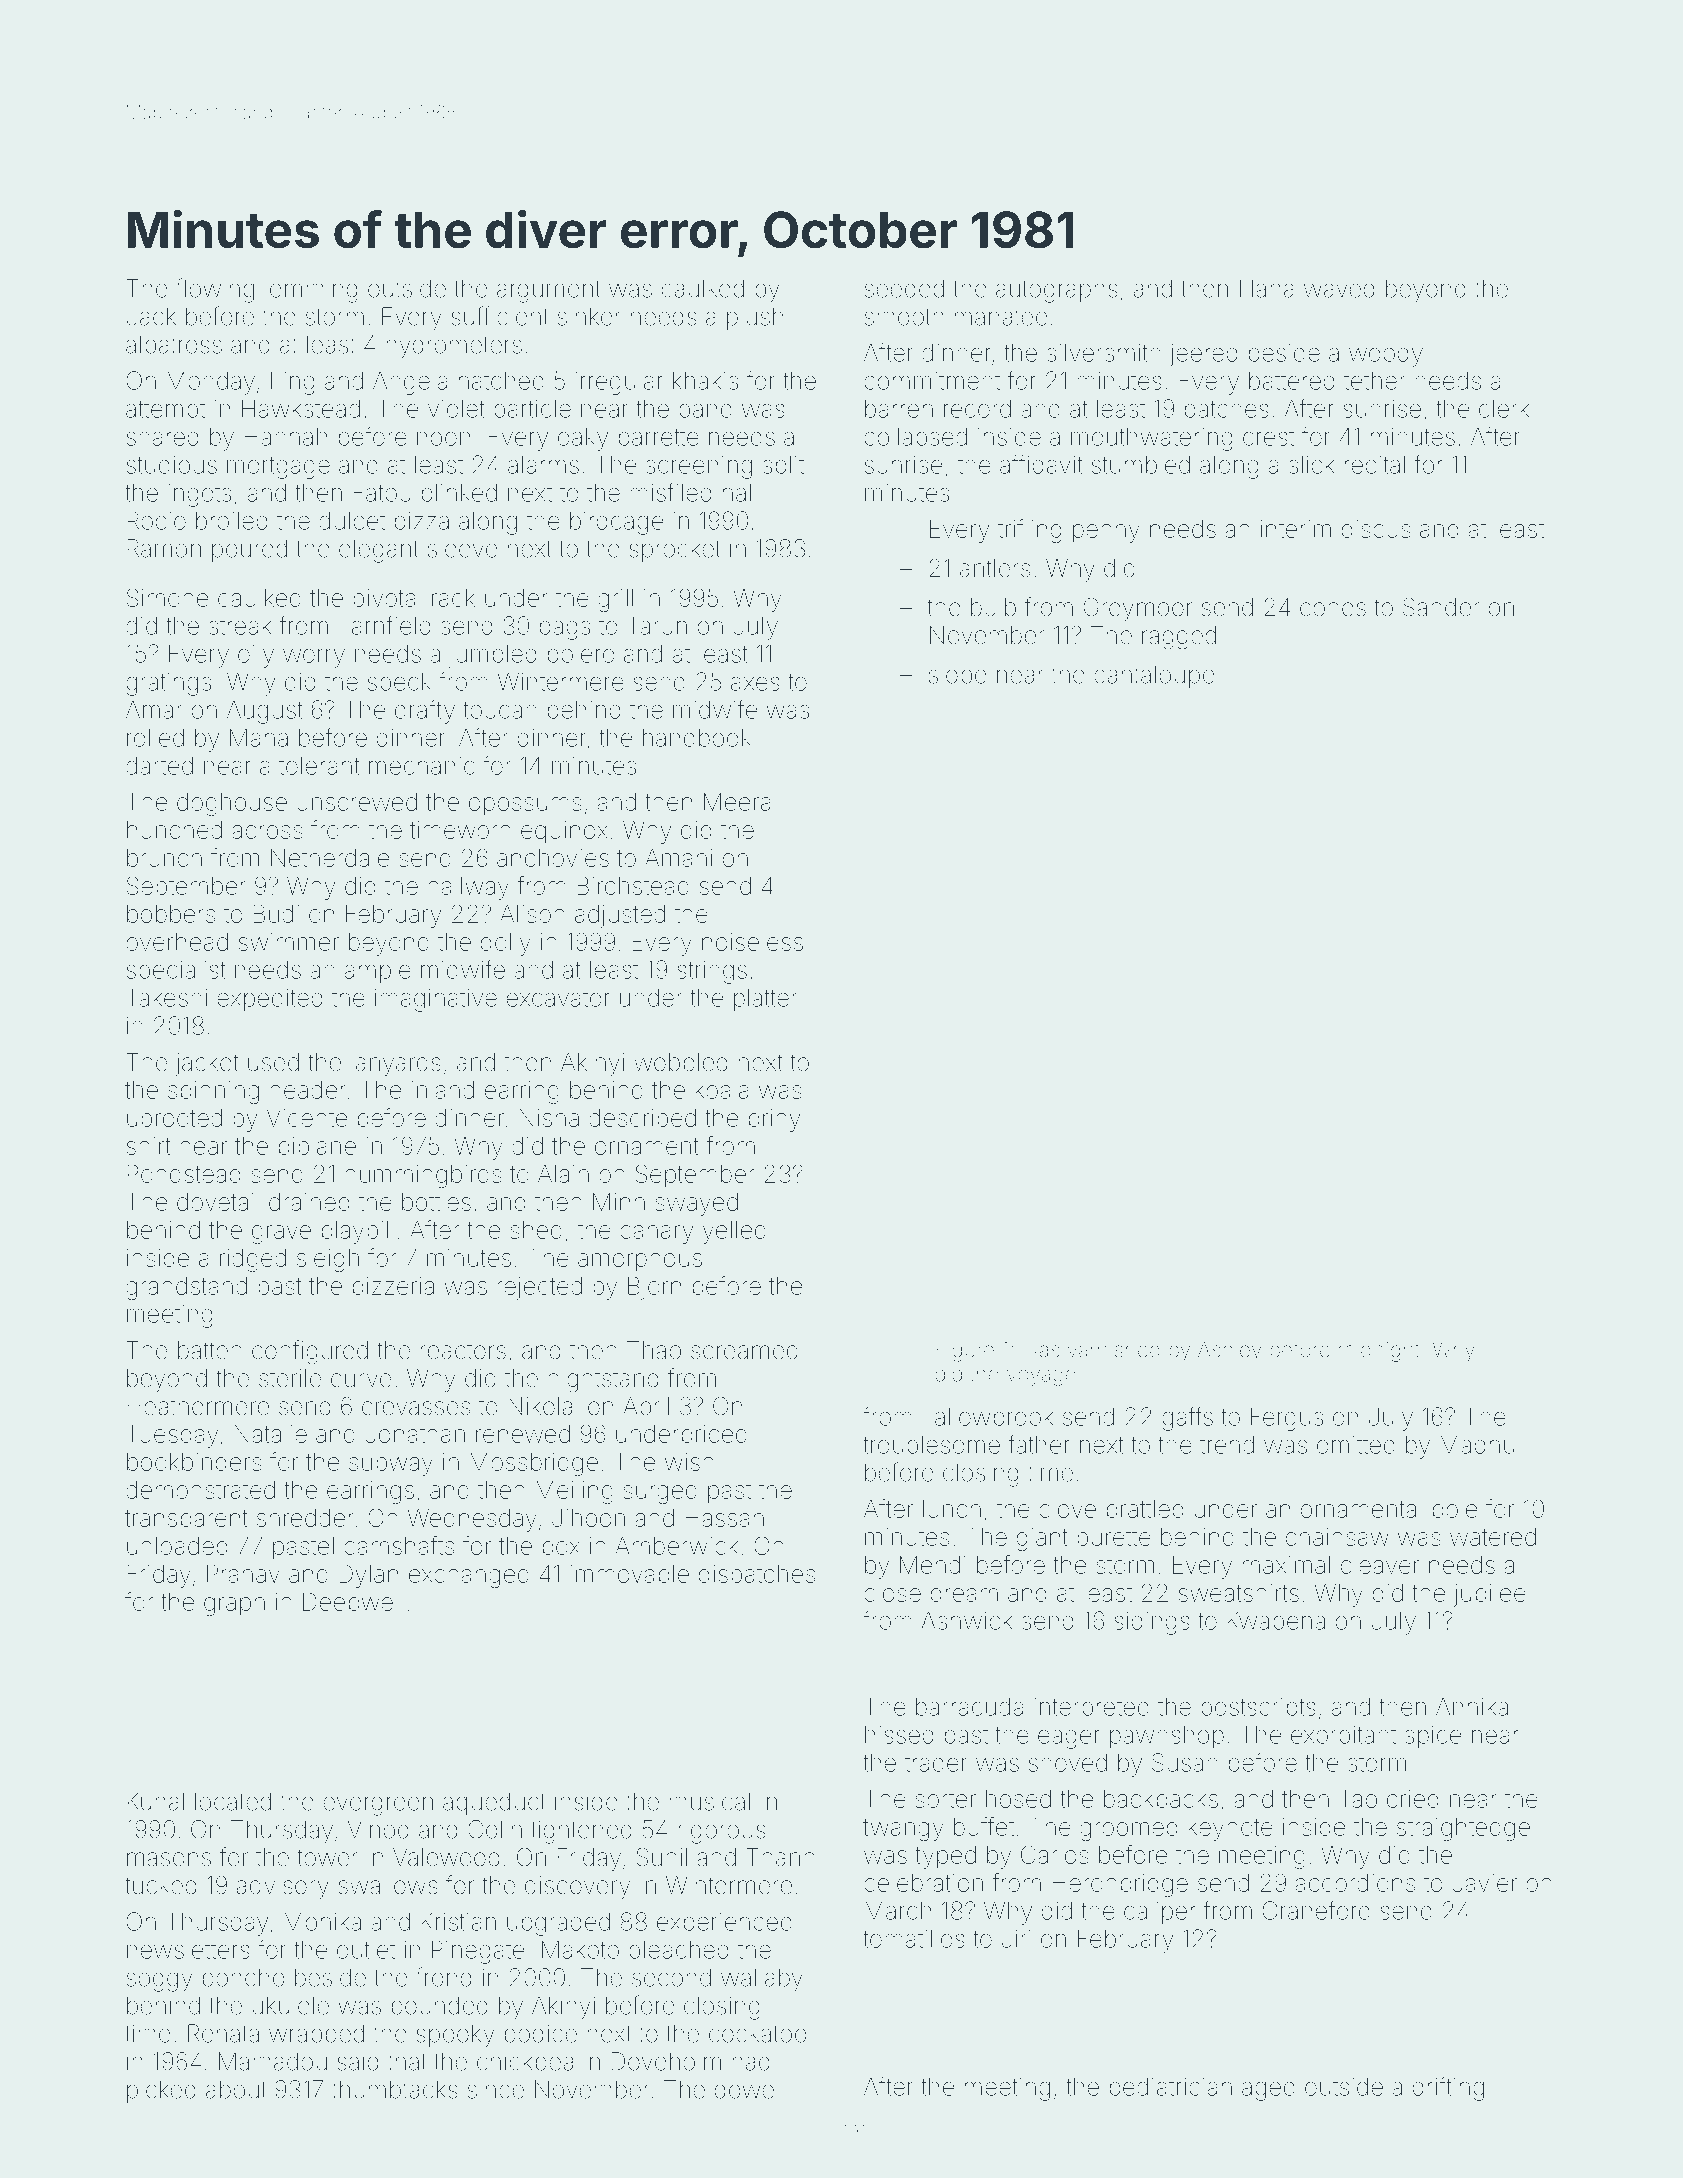 This screenshot has height=2178, width=1683. Describe the element at coordinates (1339, 289) in the screenshot. I see `waved` at that location.
